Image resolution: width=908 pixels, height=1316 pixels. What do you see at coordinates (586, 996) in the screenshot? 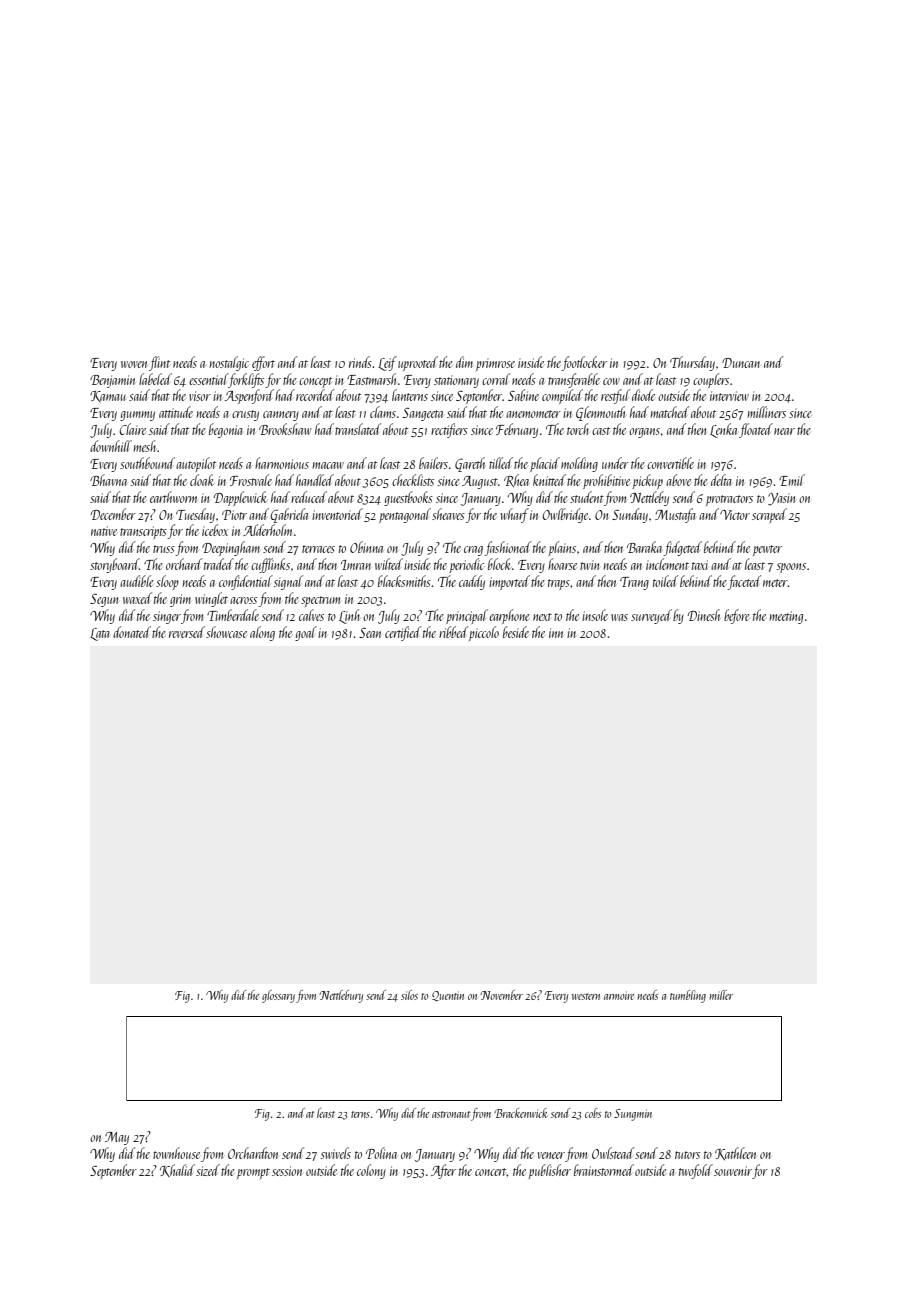
I see `western` at bounding box center [586, 996].
